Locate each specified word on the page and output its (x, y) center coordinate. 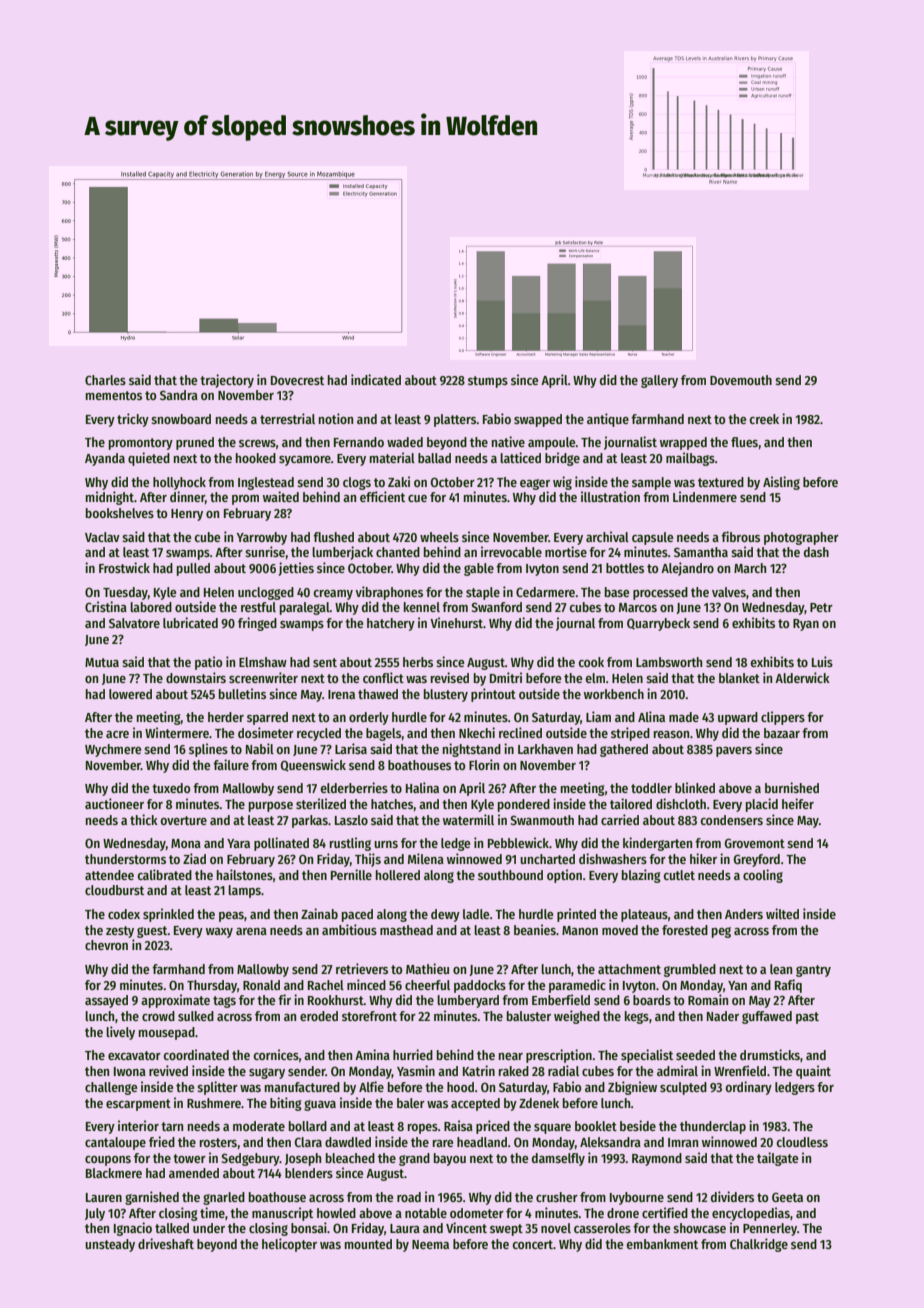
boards (652, 1000)
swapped (538, 420)
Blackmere (114, 1173)
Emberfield (561, 999)
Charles (105, 380)
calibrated (165, 874)
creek (764, 419)
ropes (423, 1129)
